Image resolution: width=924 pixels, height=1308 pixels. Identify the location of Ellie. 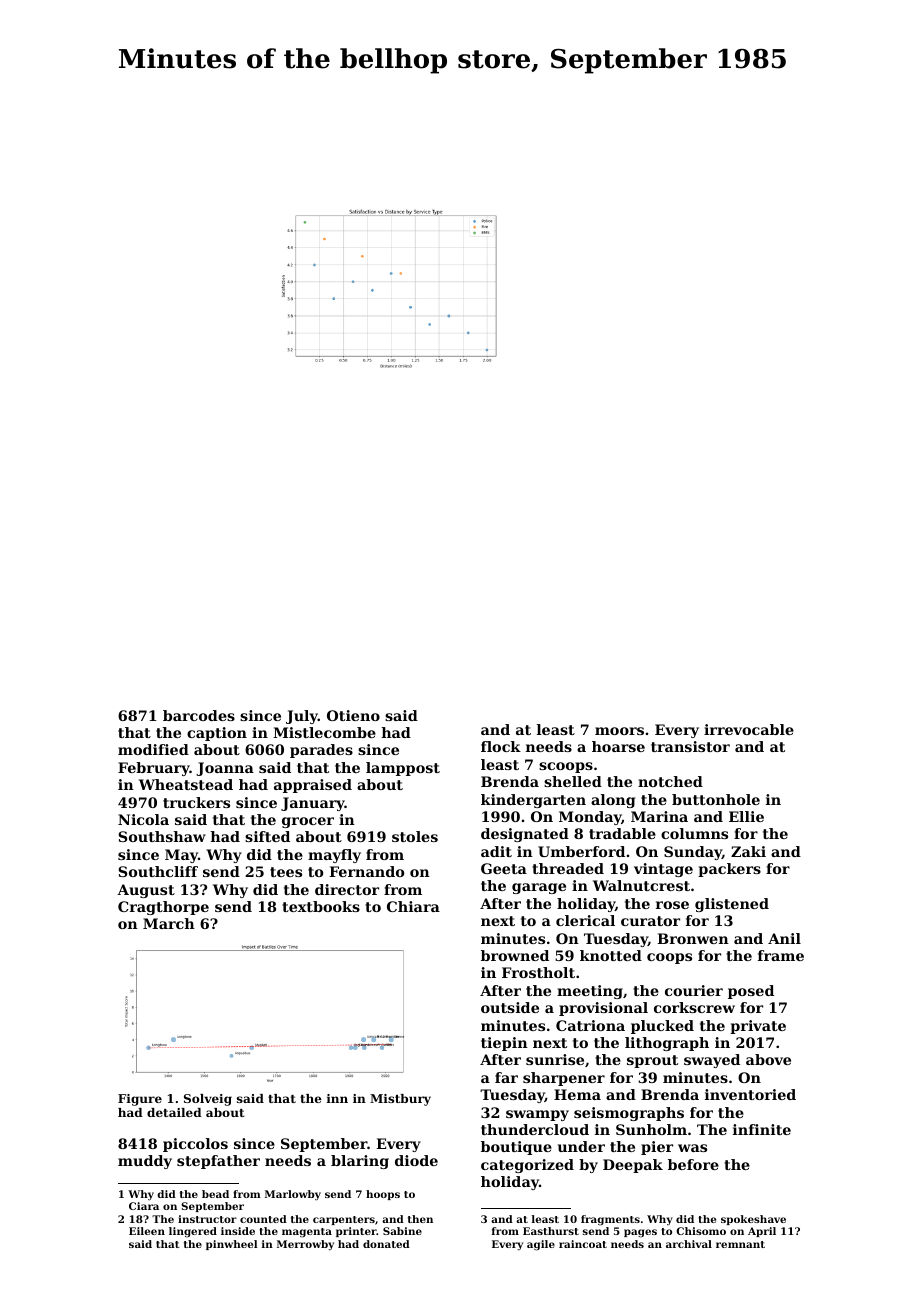
(746, 816).
